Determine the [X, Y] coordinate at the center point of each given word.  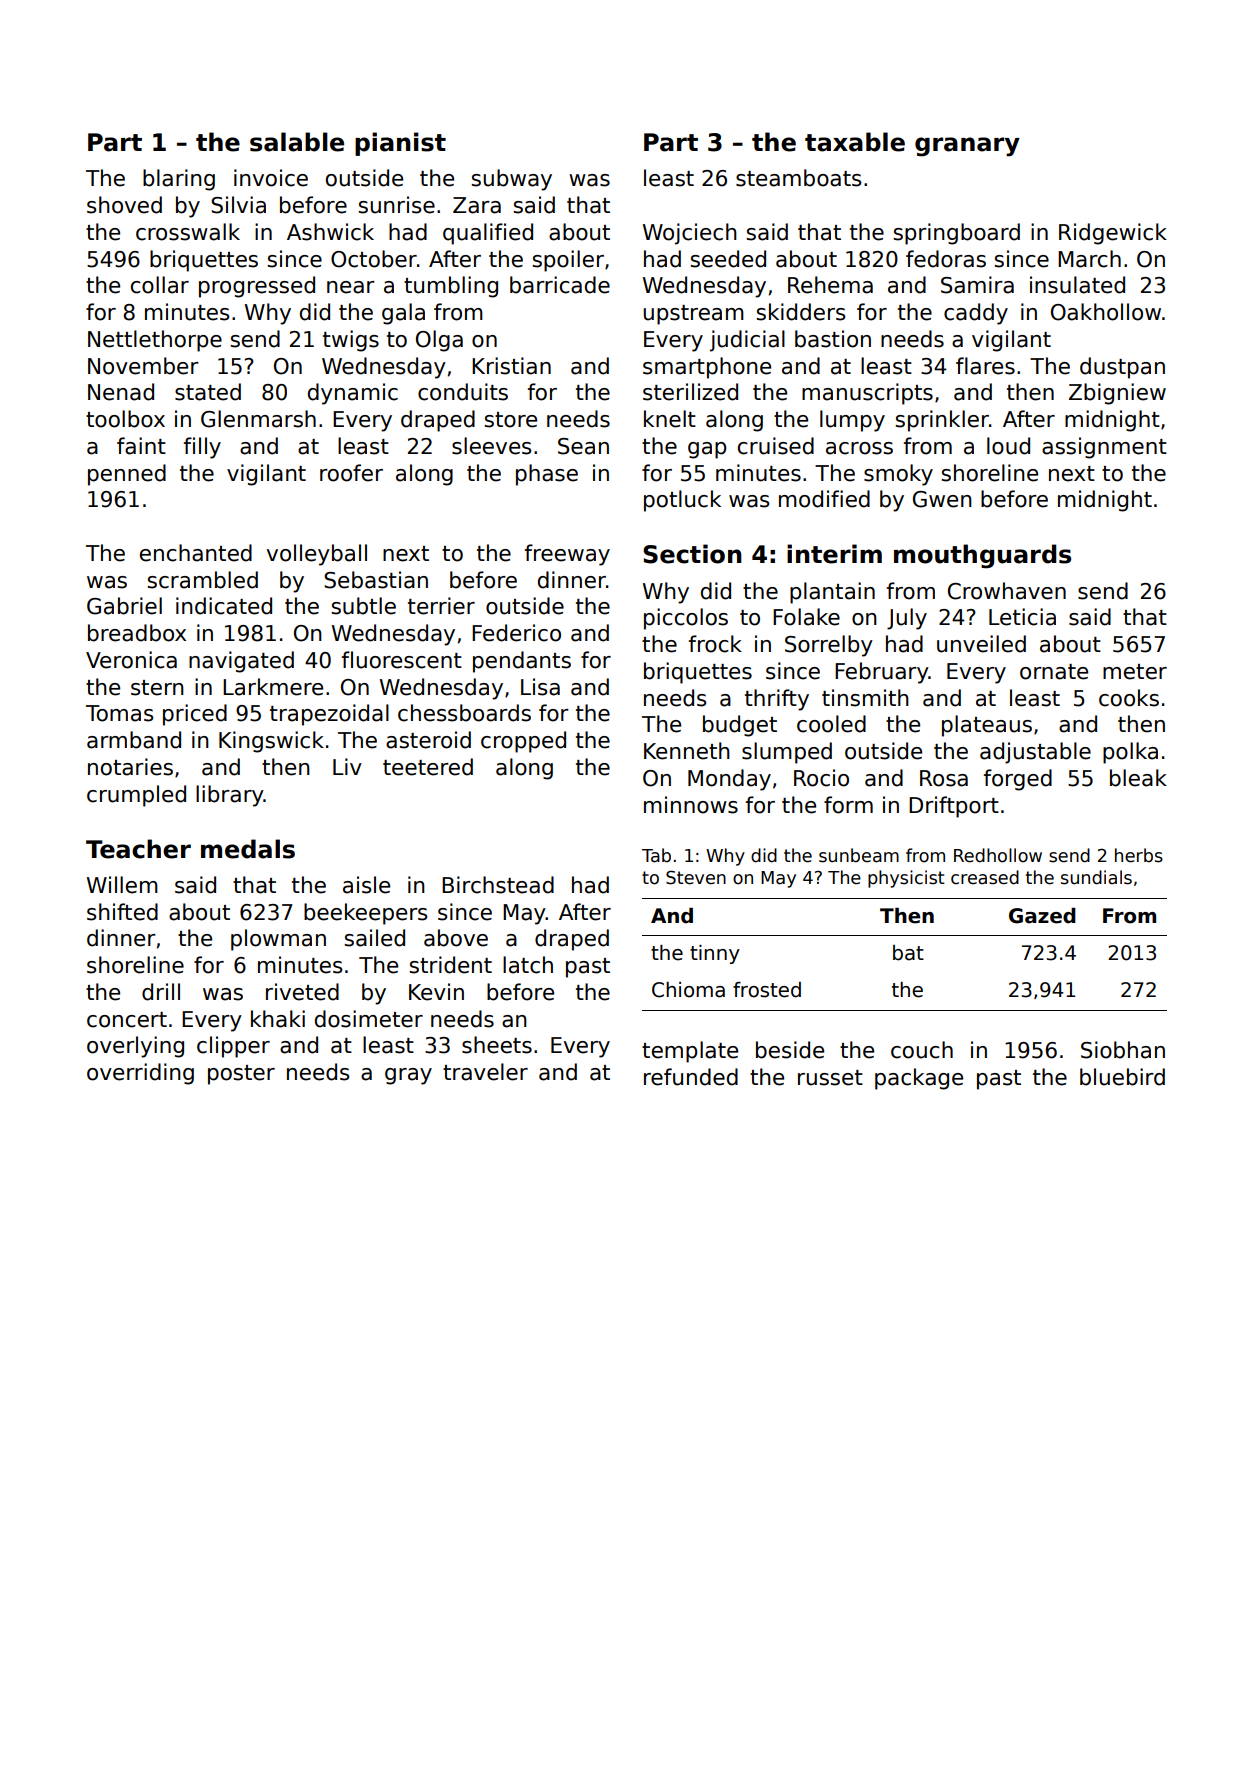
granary [967, 147]
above [456, 938]
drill [161, 992]
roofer [351, 473]
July [907, 619]
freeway [567, 555]
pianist [400, 144]
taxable [855, 142]
